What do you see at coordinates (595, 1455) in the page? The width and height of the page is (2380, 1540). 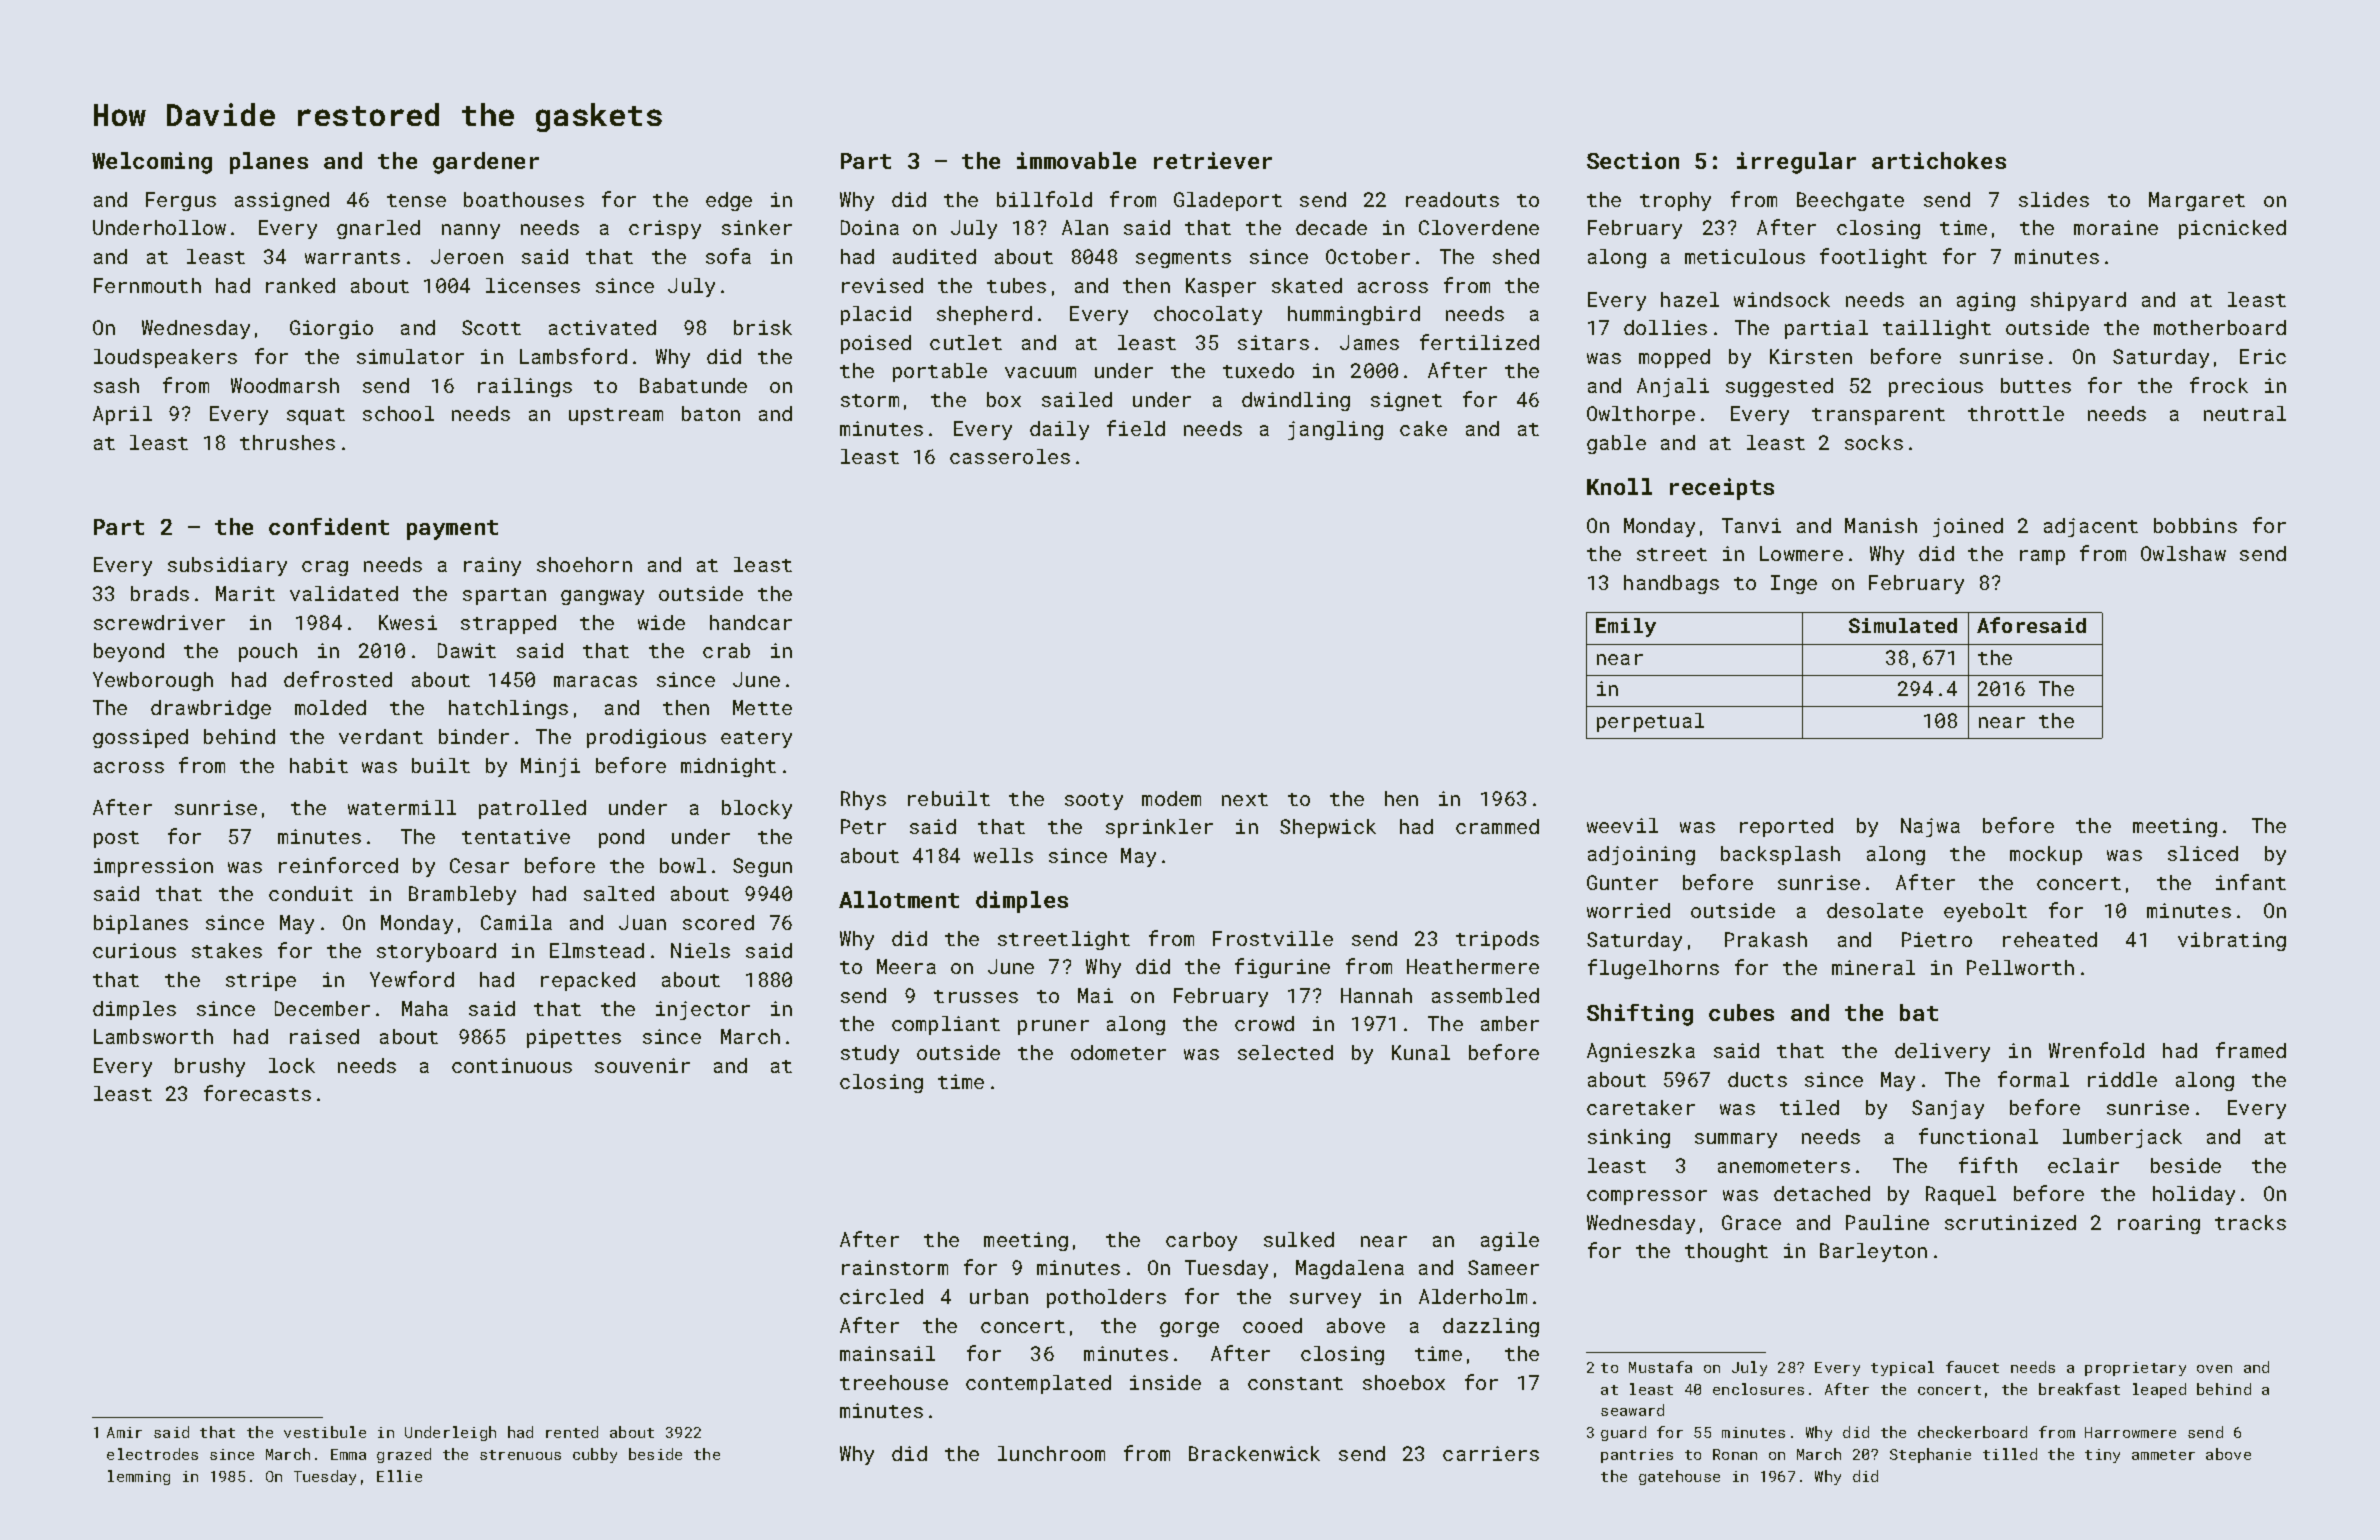 I see `cubby` at bounding box center [595, 1455].
